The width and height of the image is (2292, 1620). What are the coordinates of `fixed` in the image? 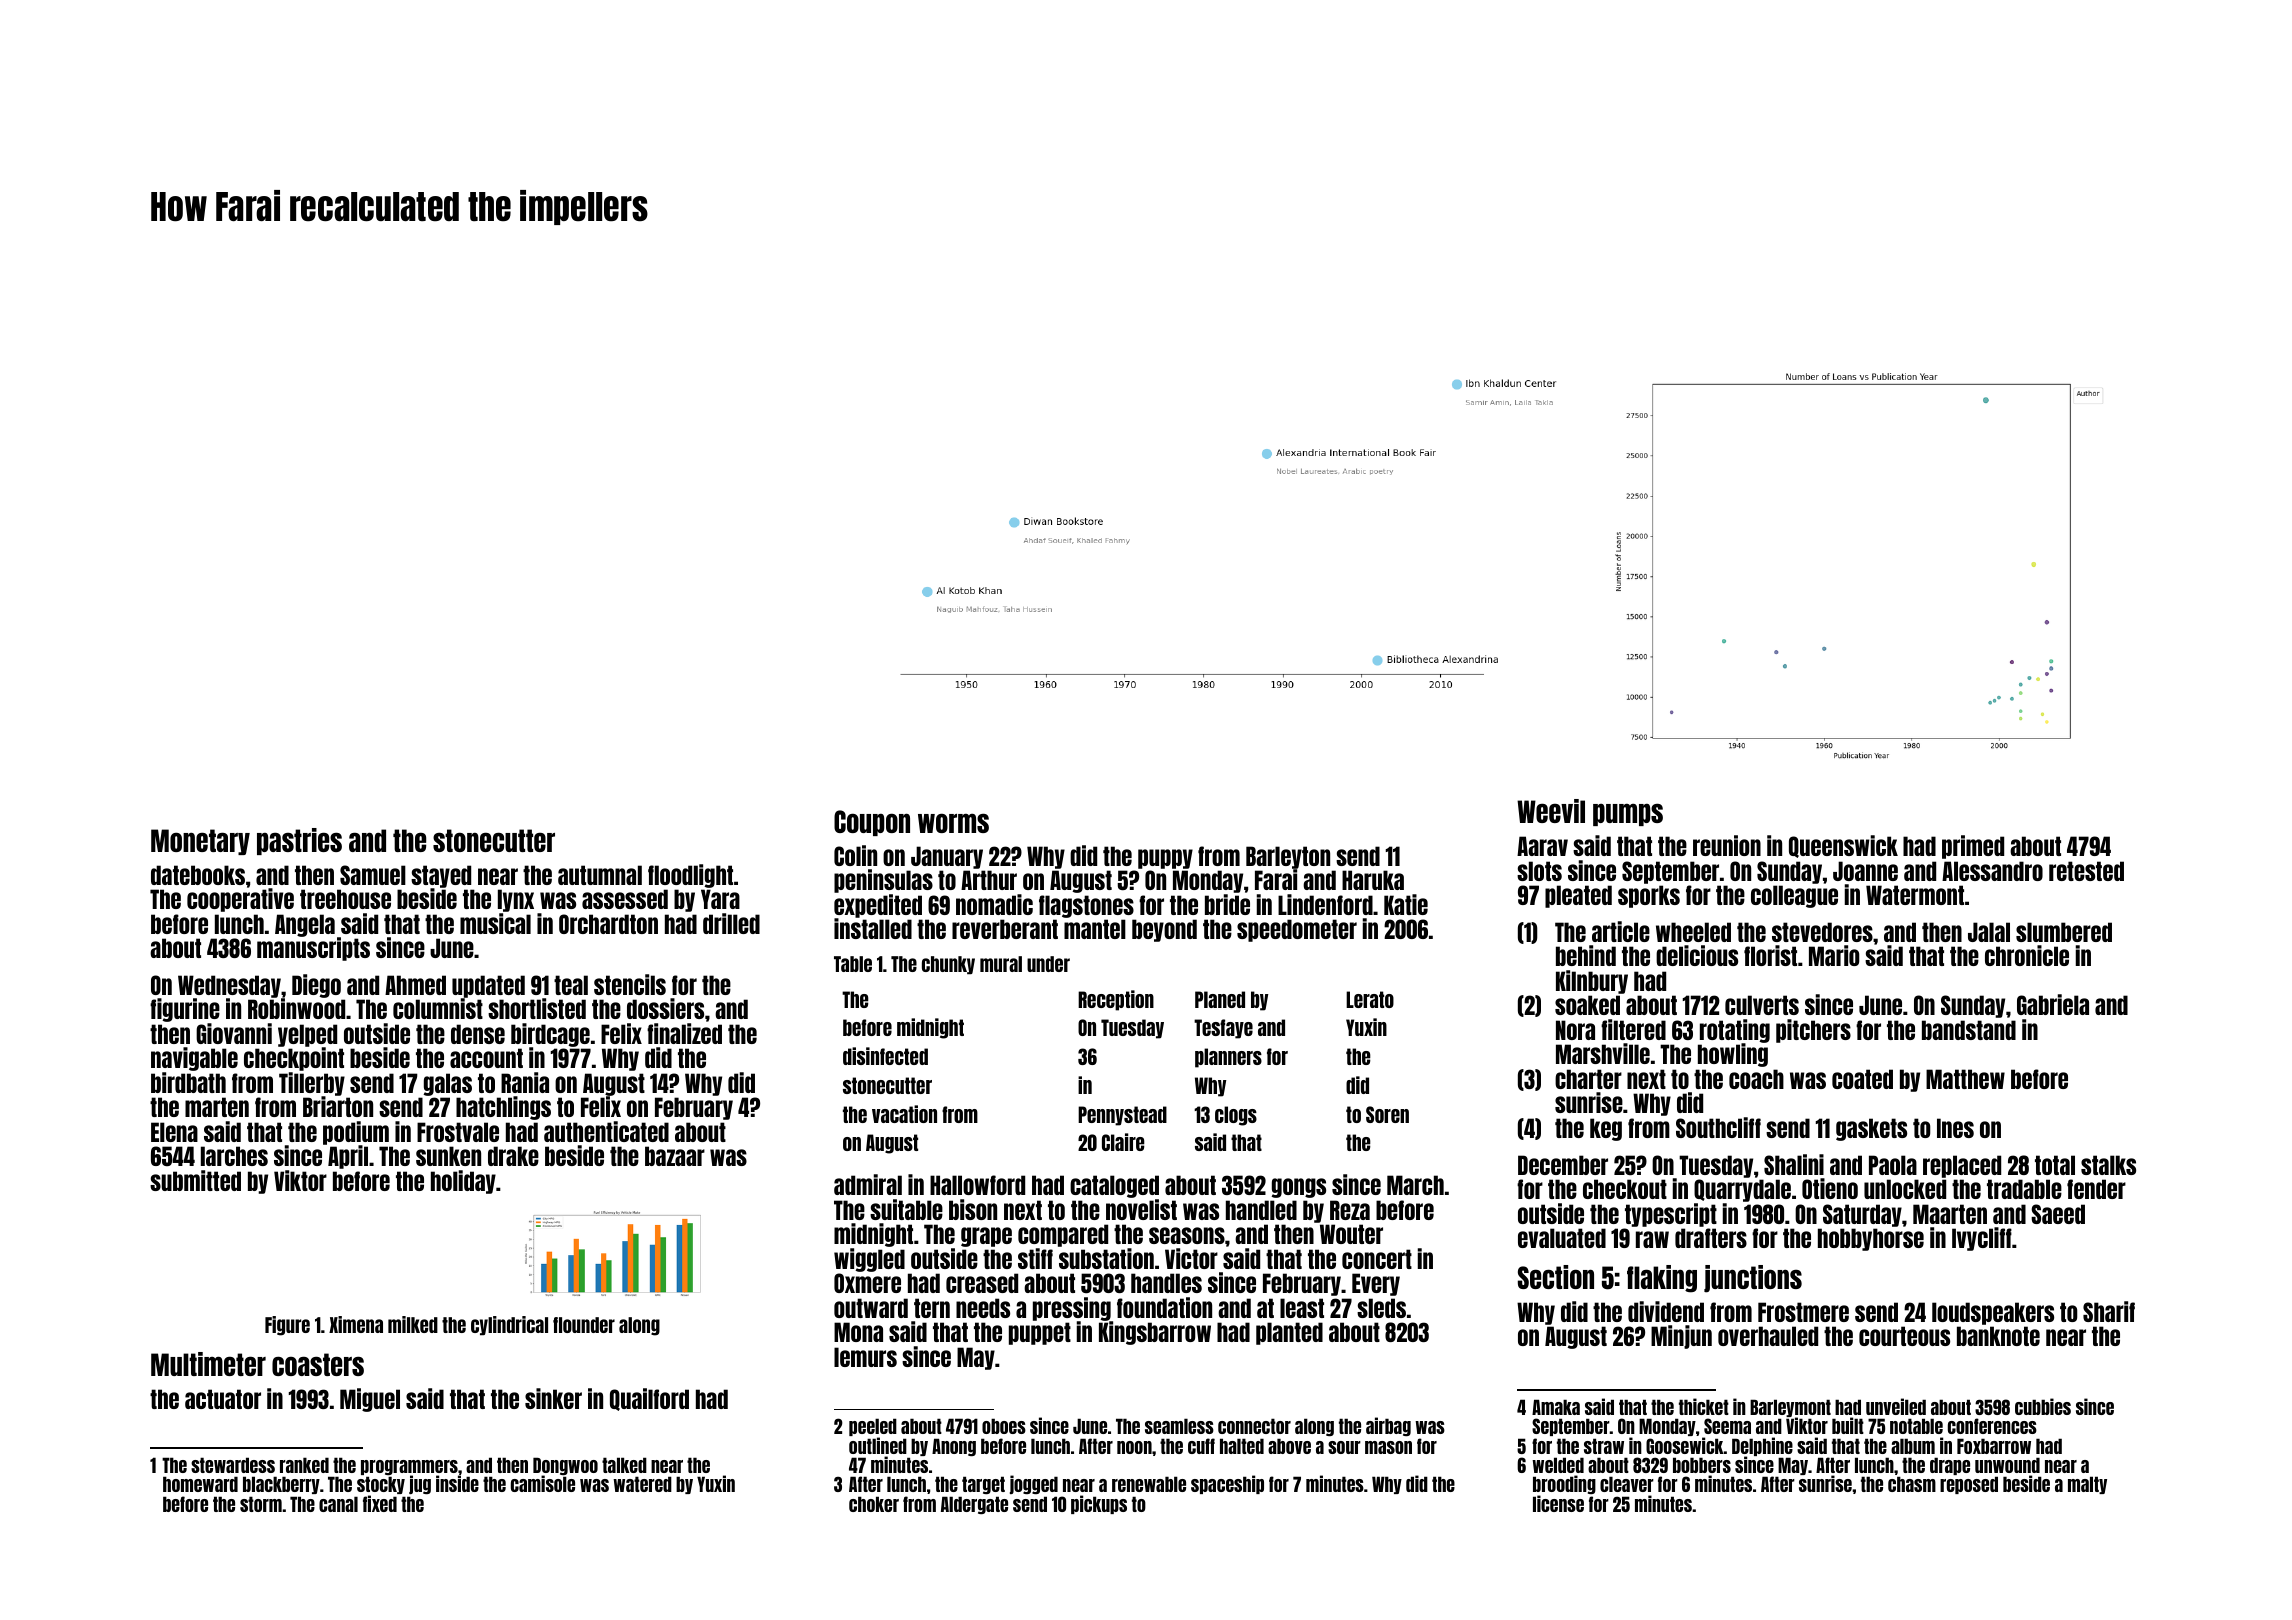 It's located at (380, 1503).
